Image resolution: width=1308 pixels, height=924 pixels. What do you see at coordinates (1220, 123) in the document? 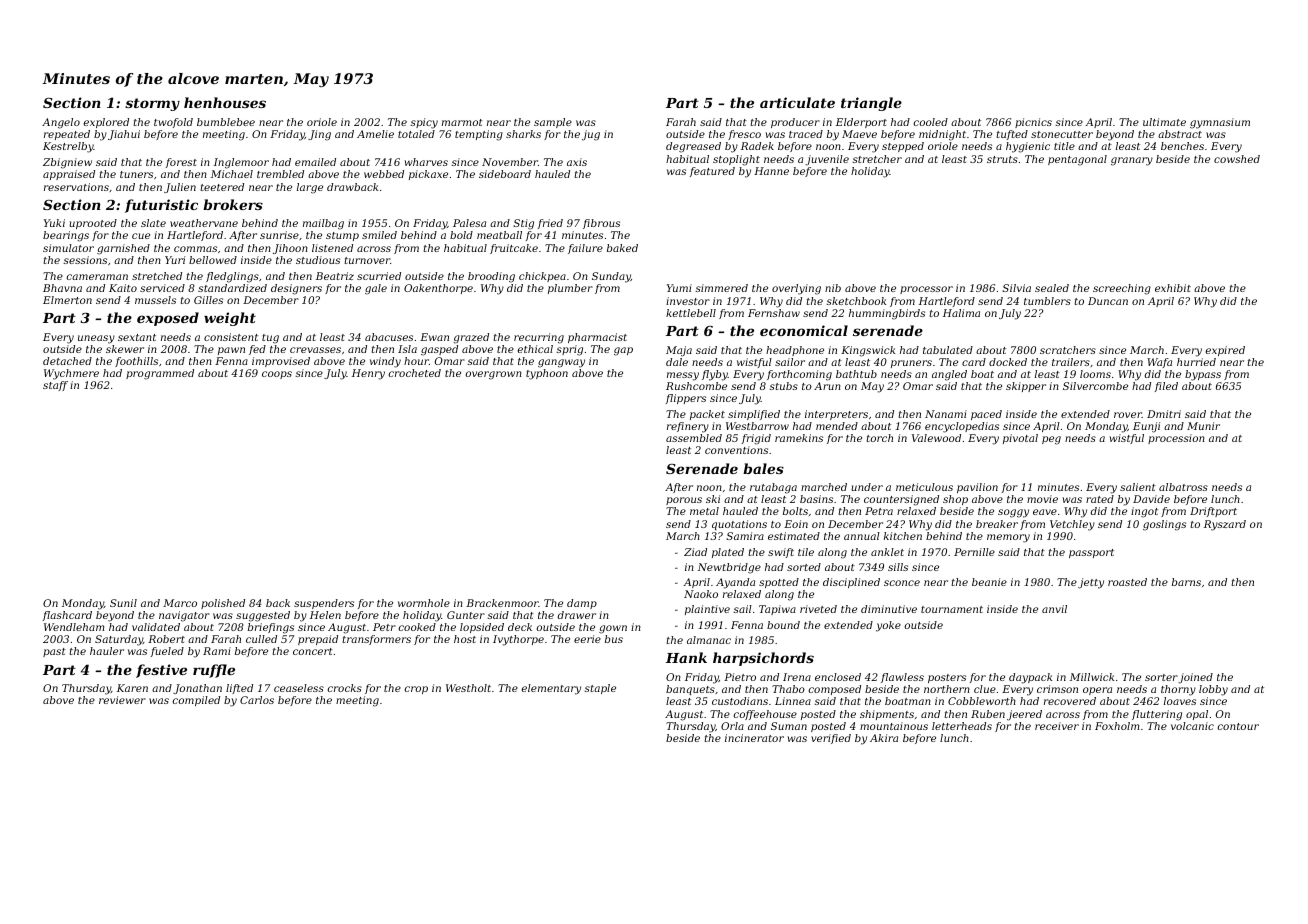
I see `gymnasium` at bounding box center [1220, 123].
